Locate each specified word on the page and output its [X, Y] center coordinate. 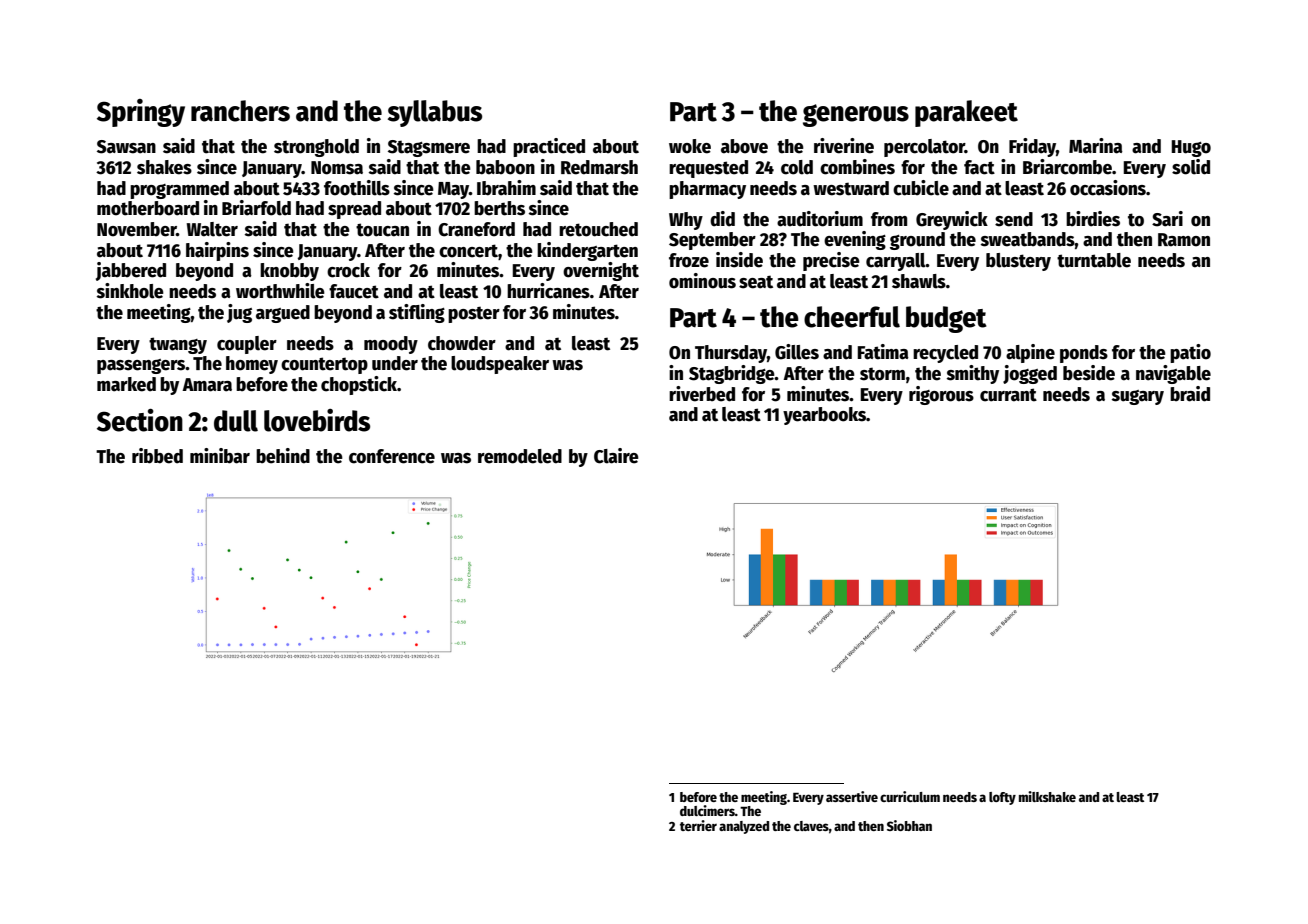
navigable [1173, 374]
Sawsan [126, 147]
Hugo [1191, 148]
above [744, 146]
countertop [324, 365]
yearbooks [824, 416]
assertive [852, 796]
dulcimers [707, 810]
